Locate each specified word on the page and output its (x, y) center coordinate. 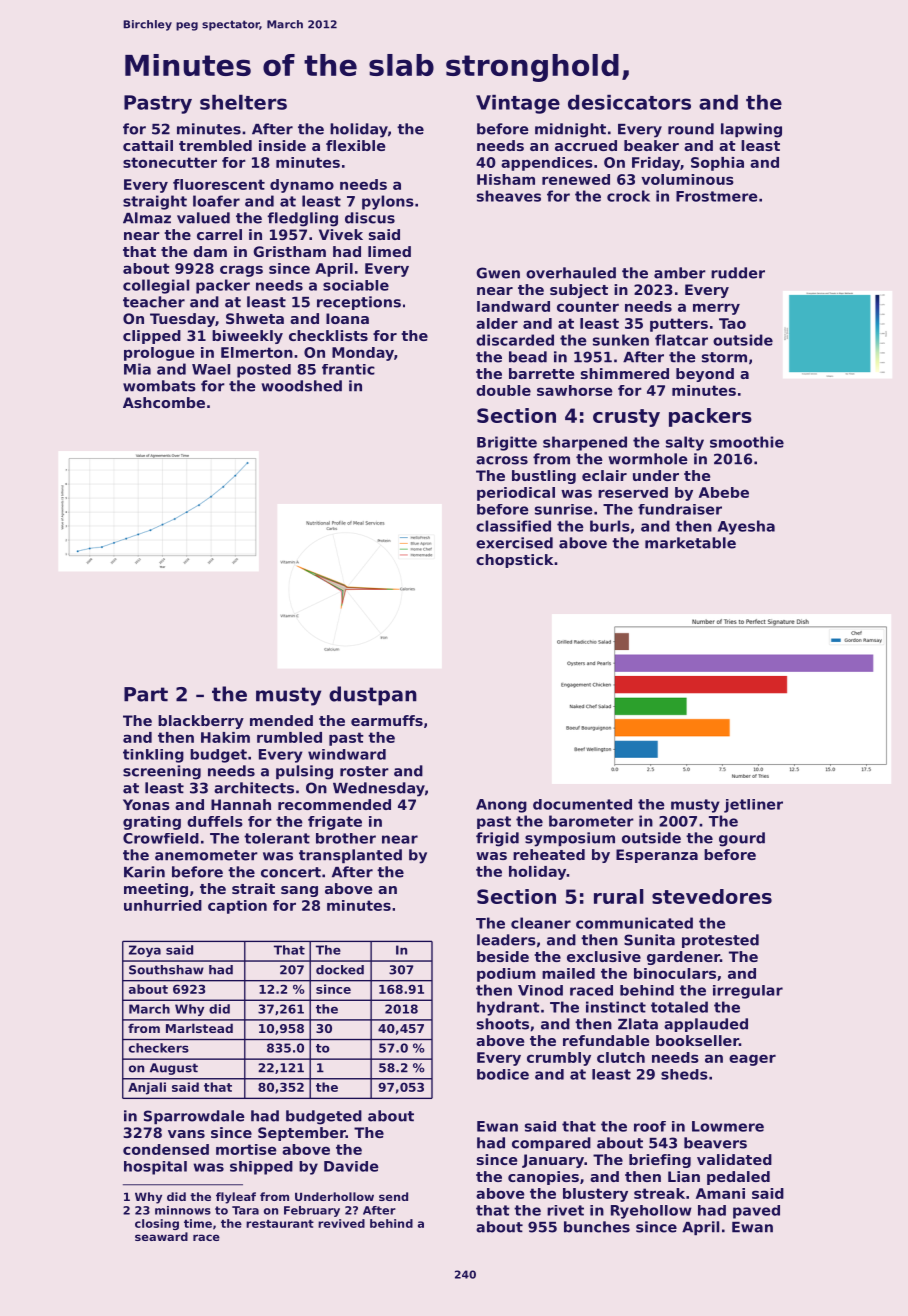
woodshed (301, 386)
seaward (161, 1236)
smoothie (747, 442)
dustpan (373, 696)
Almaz (147, 218)
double (503, 390)
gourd (742, 839)
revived (341, 1223)
